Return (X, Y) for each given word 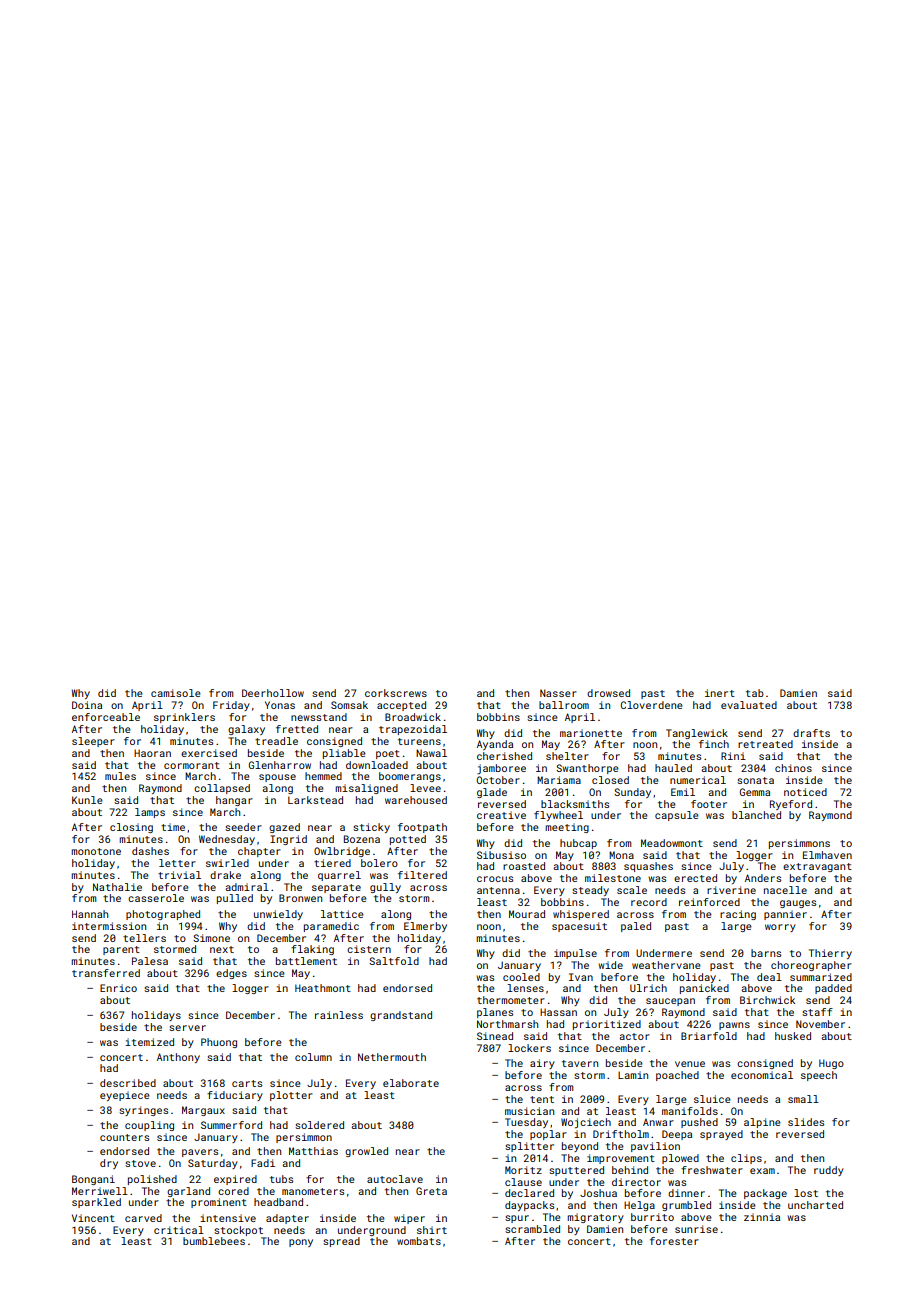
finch (714, 744)
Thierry (830, 954)
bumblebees (214, 1241)
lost (806, 1193)
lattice (342, 914)
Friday (231, 706)
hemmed (323, 776)
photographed (163, 915)
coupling (149, 1126)
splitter (529, 1147)
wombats (419, 1241)
